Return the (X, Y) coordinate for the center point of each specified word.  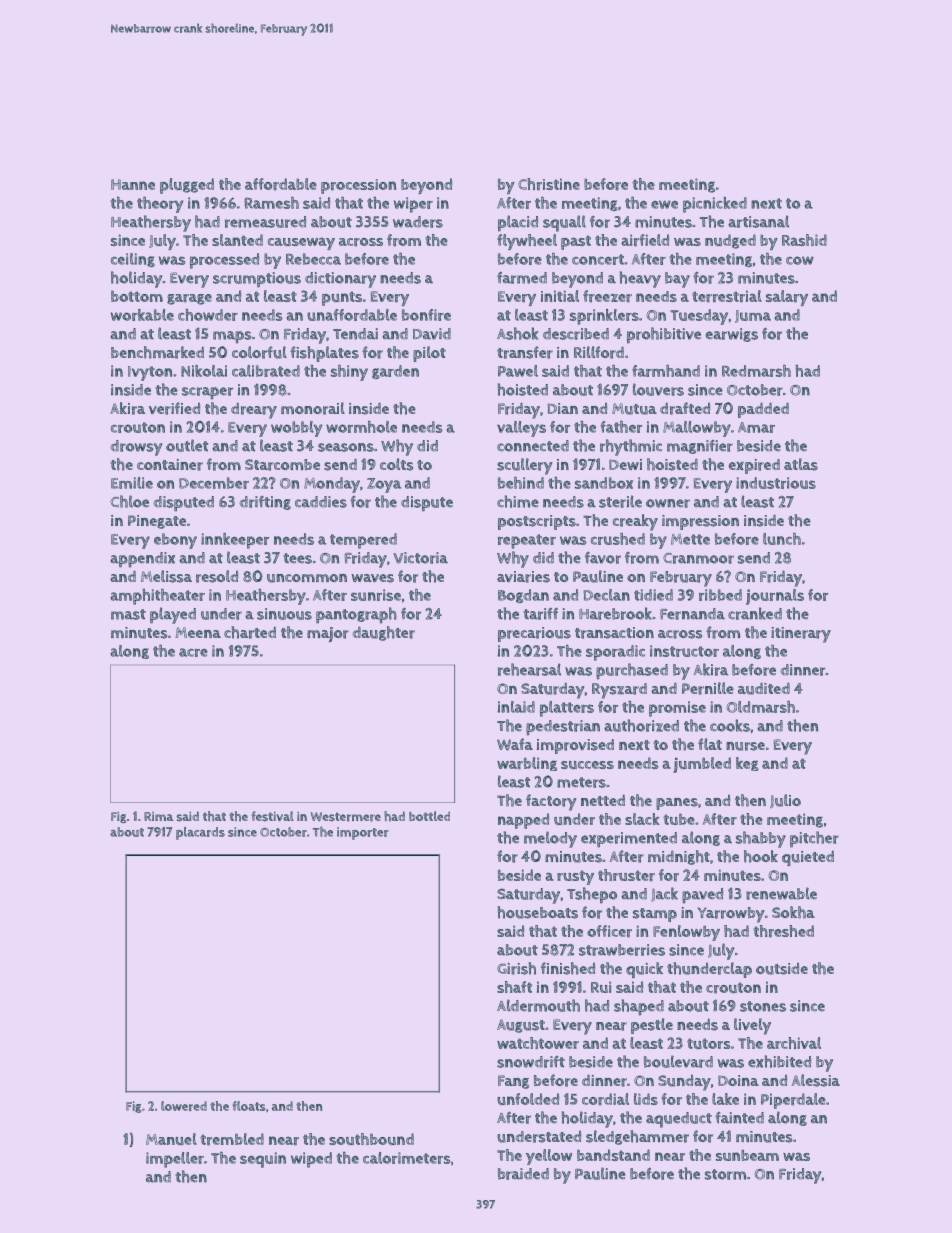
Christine (549, 184)
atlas (801, 464)
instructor (684, 651)
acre (193, 652)
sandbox (604, 483)
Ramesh (271, 203)
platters (567, 709)
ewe (664, 204)
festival (272, 816)
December (214, 483)
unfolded (528, 1099)
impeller (175, 1160)
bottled (429, 816)
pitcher (814, 839)
